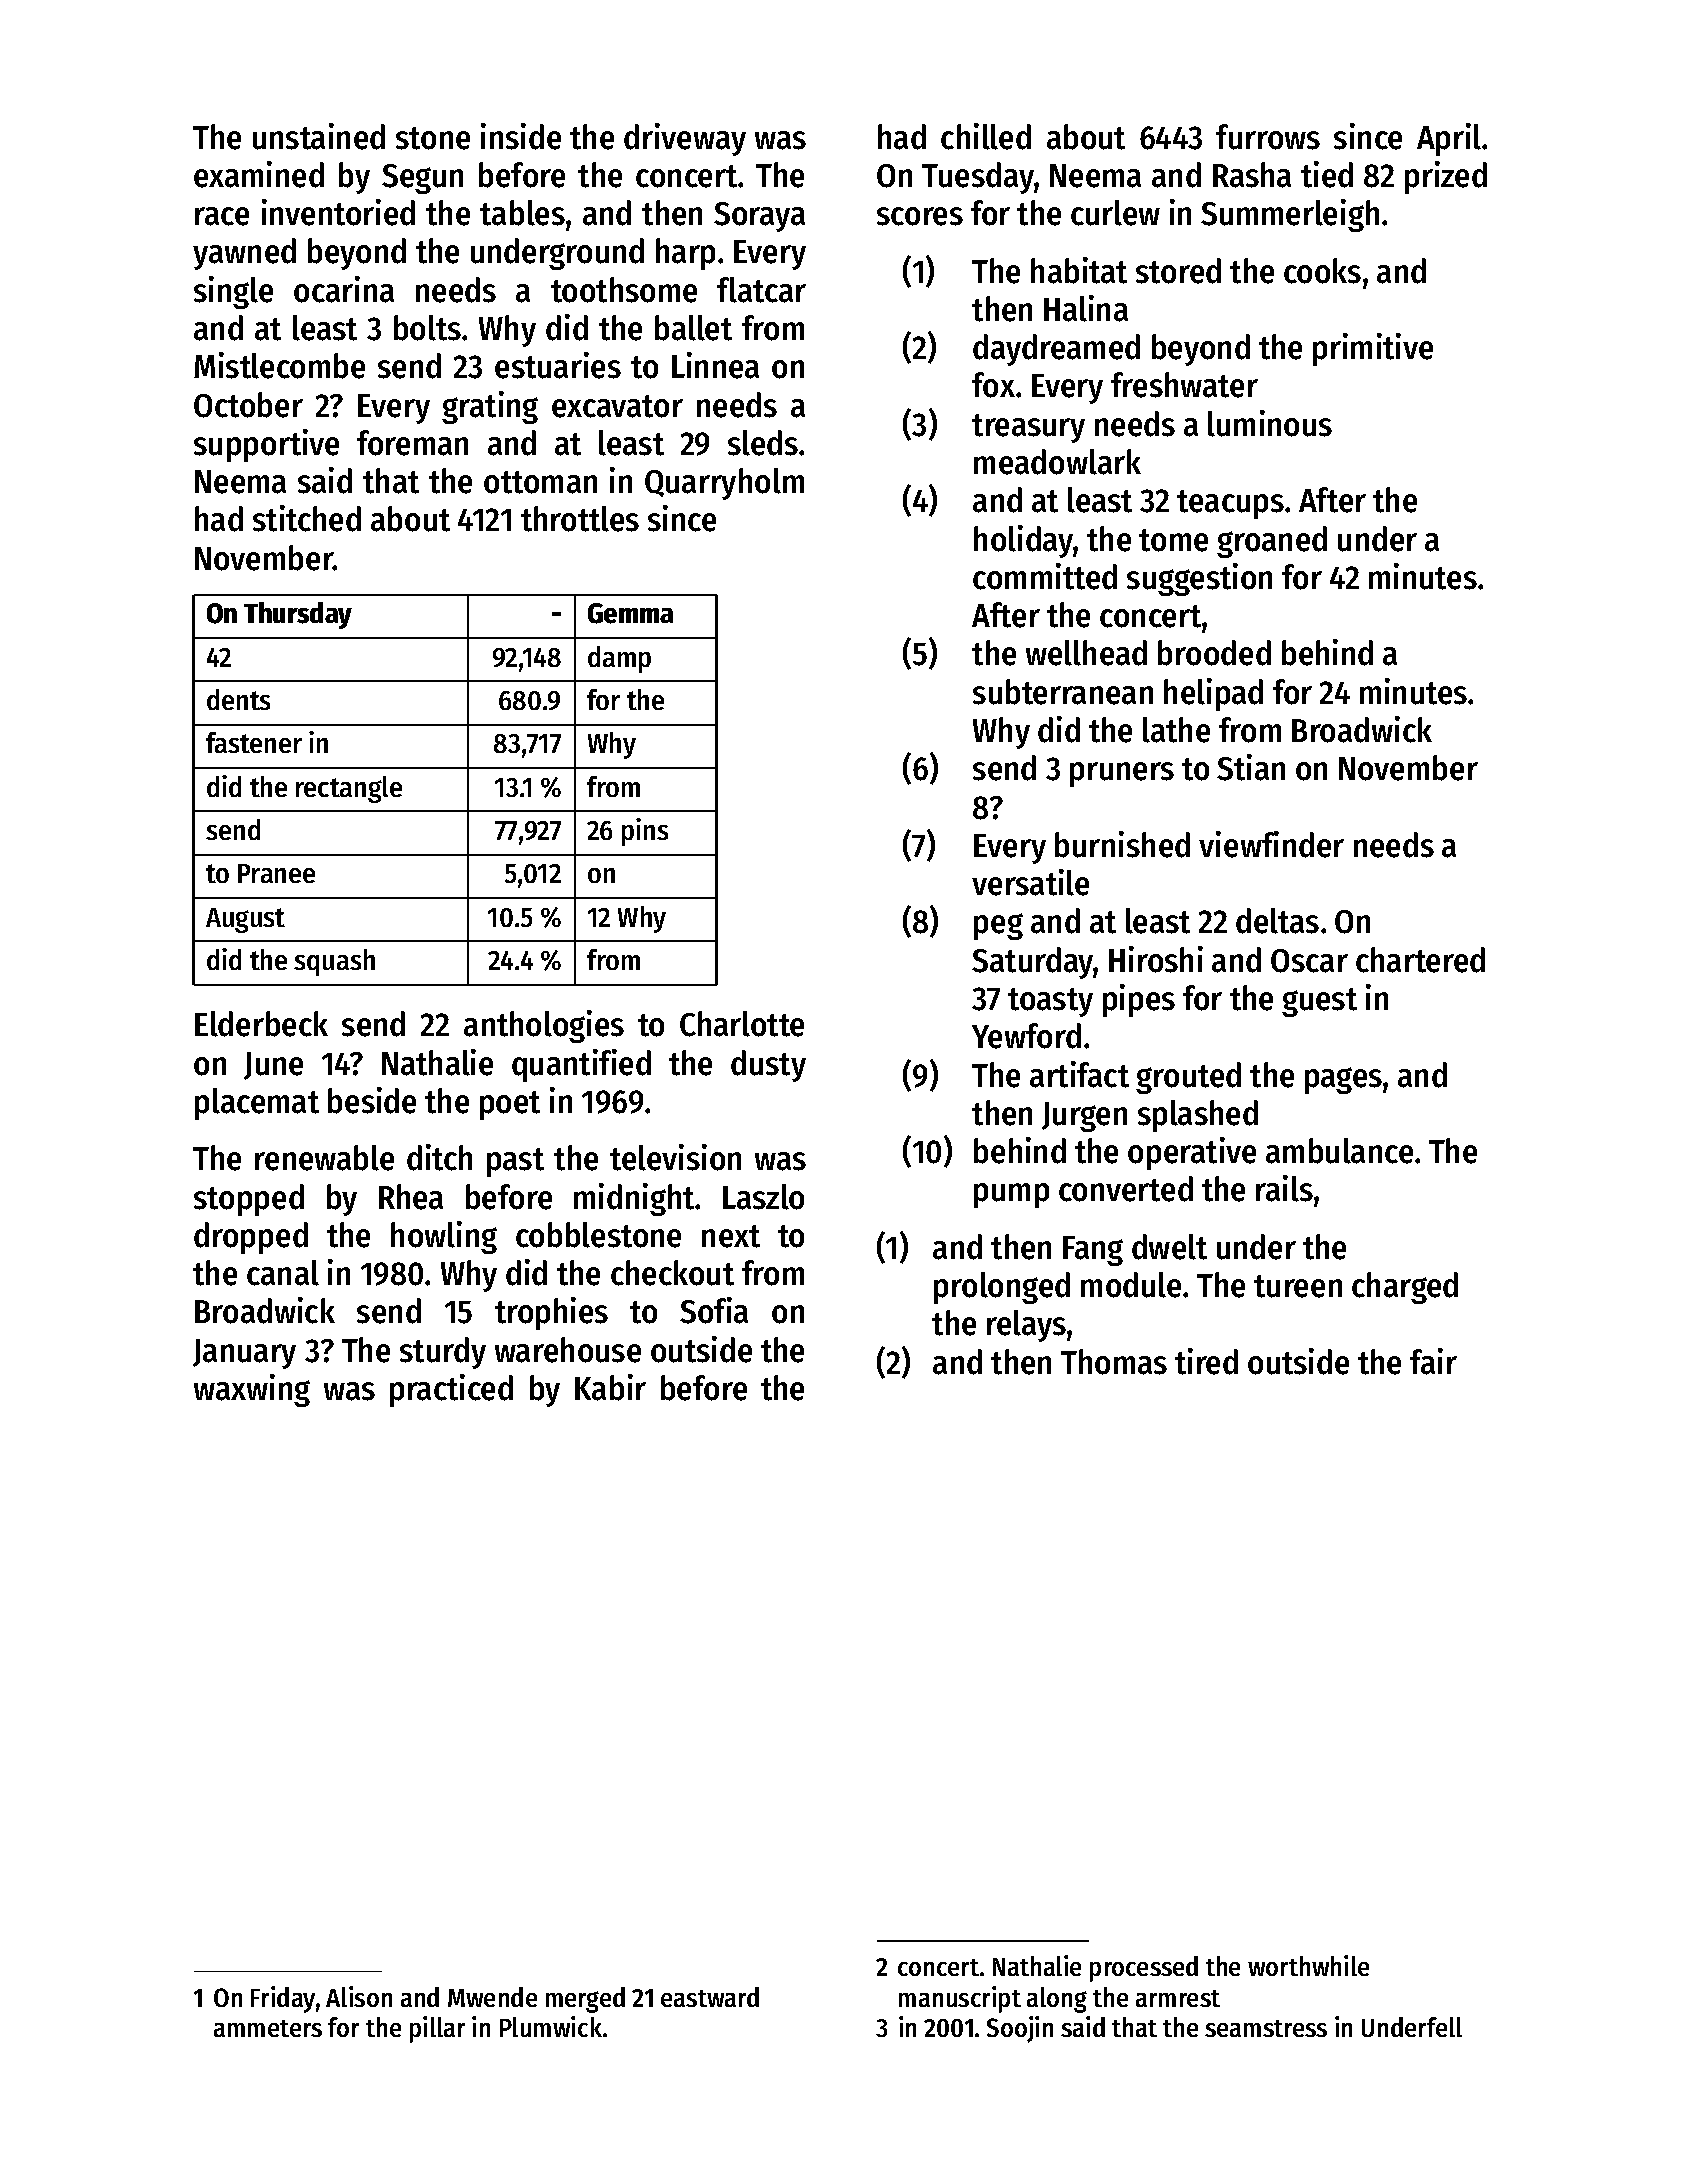 This screenshot has width=1683, height=2178. What do you see at coordinates (1405, 1288) in the screenshot?
I see `charged` at bounding box center [1405, 1288].
